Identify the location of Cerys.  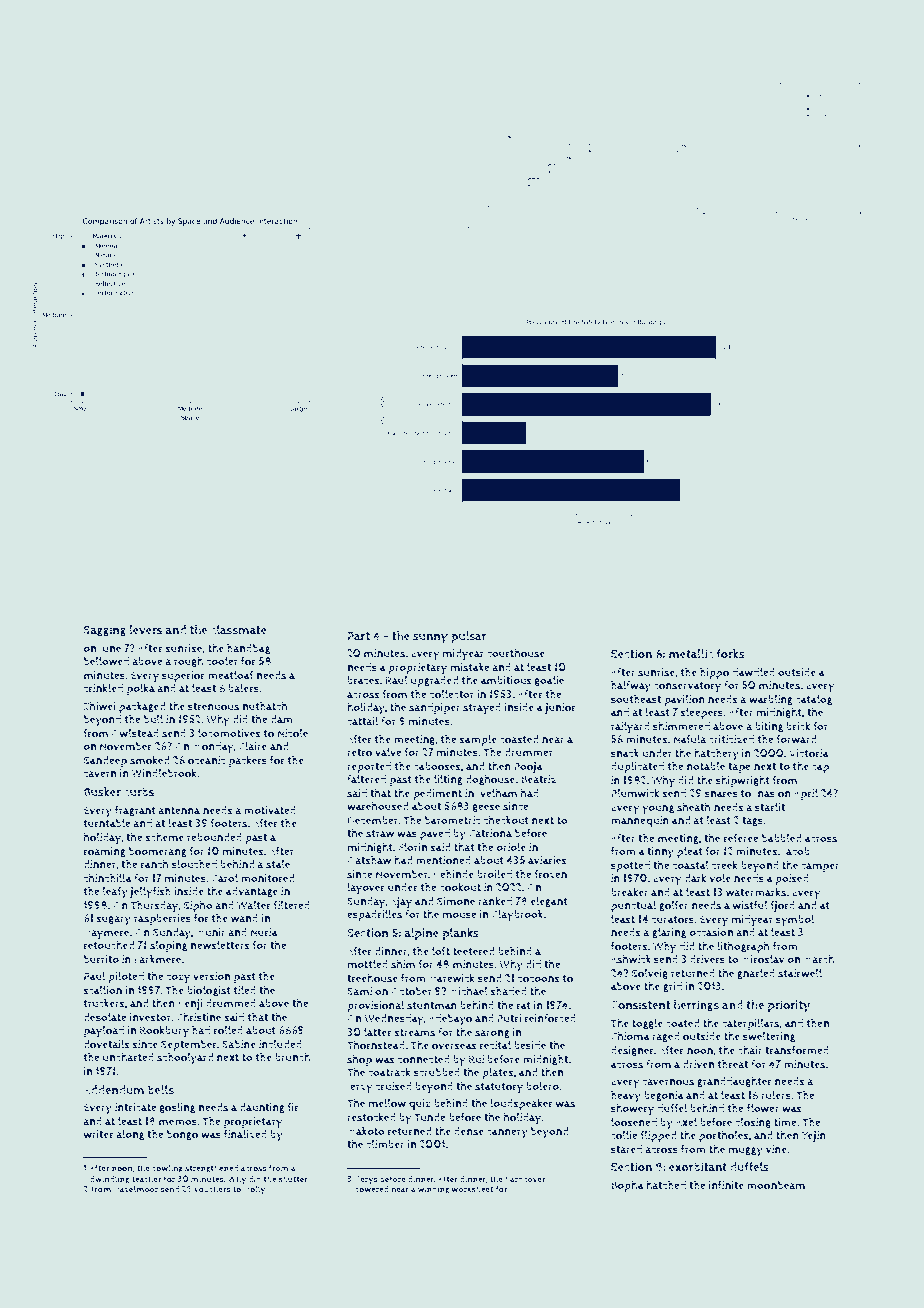
(366, 1180).
